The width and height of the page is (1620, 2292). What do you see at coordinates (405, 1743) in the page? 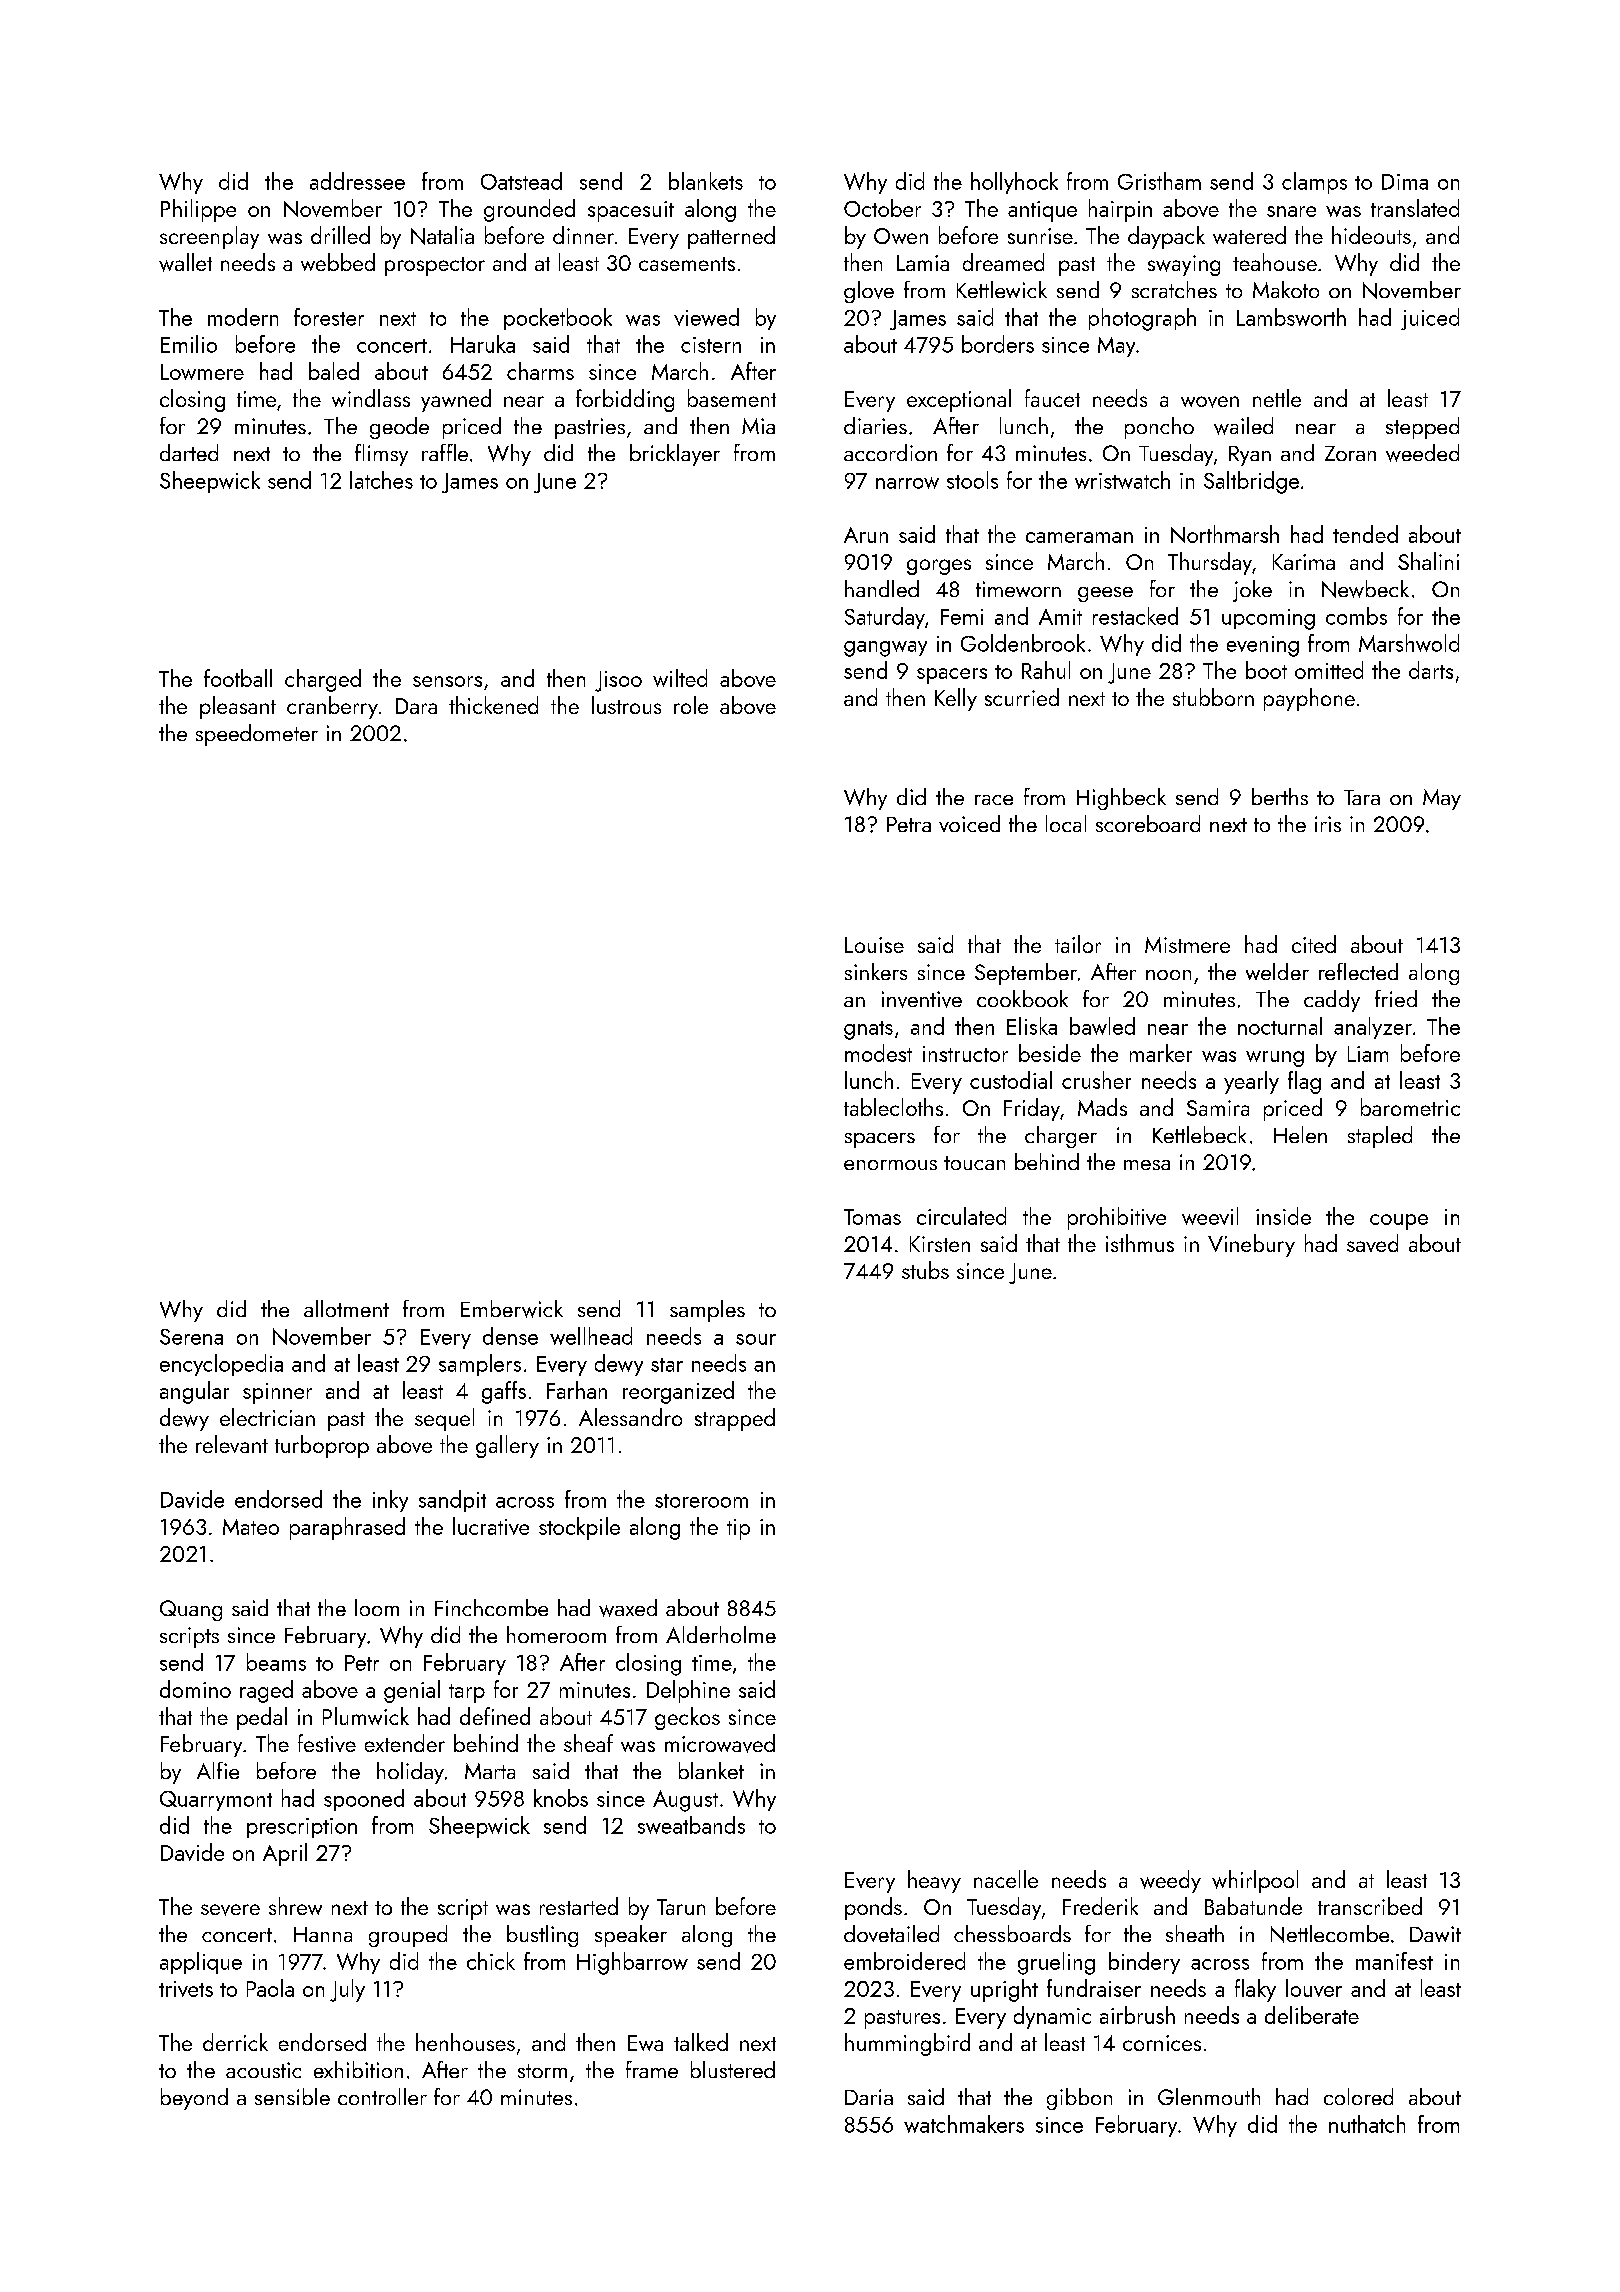
I see `extender` at bounding box center [405, 1743].
